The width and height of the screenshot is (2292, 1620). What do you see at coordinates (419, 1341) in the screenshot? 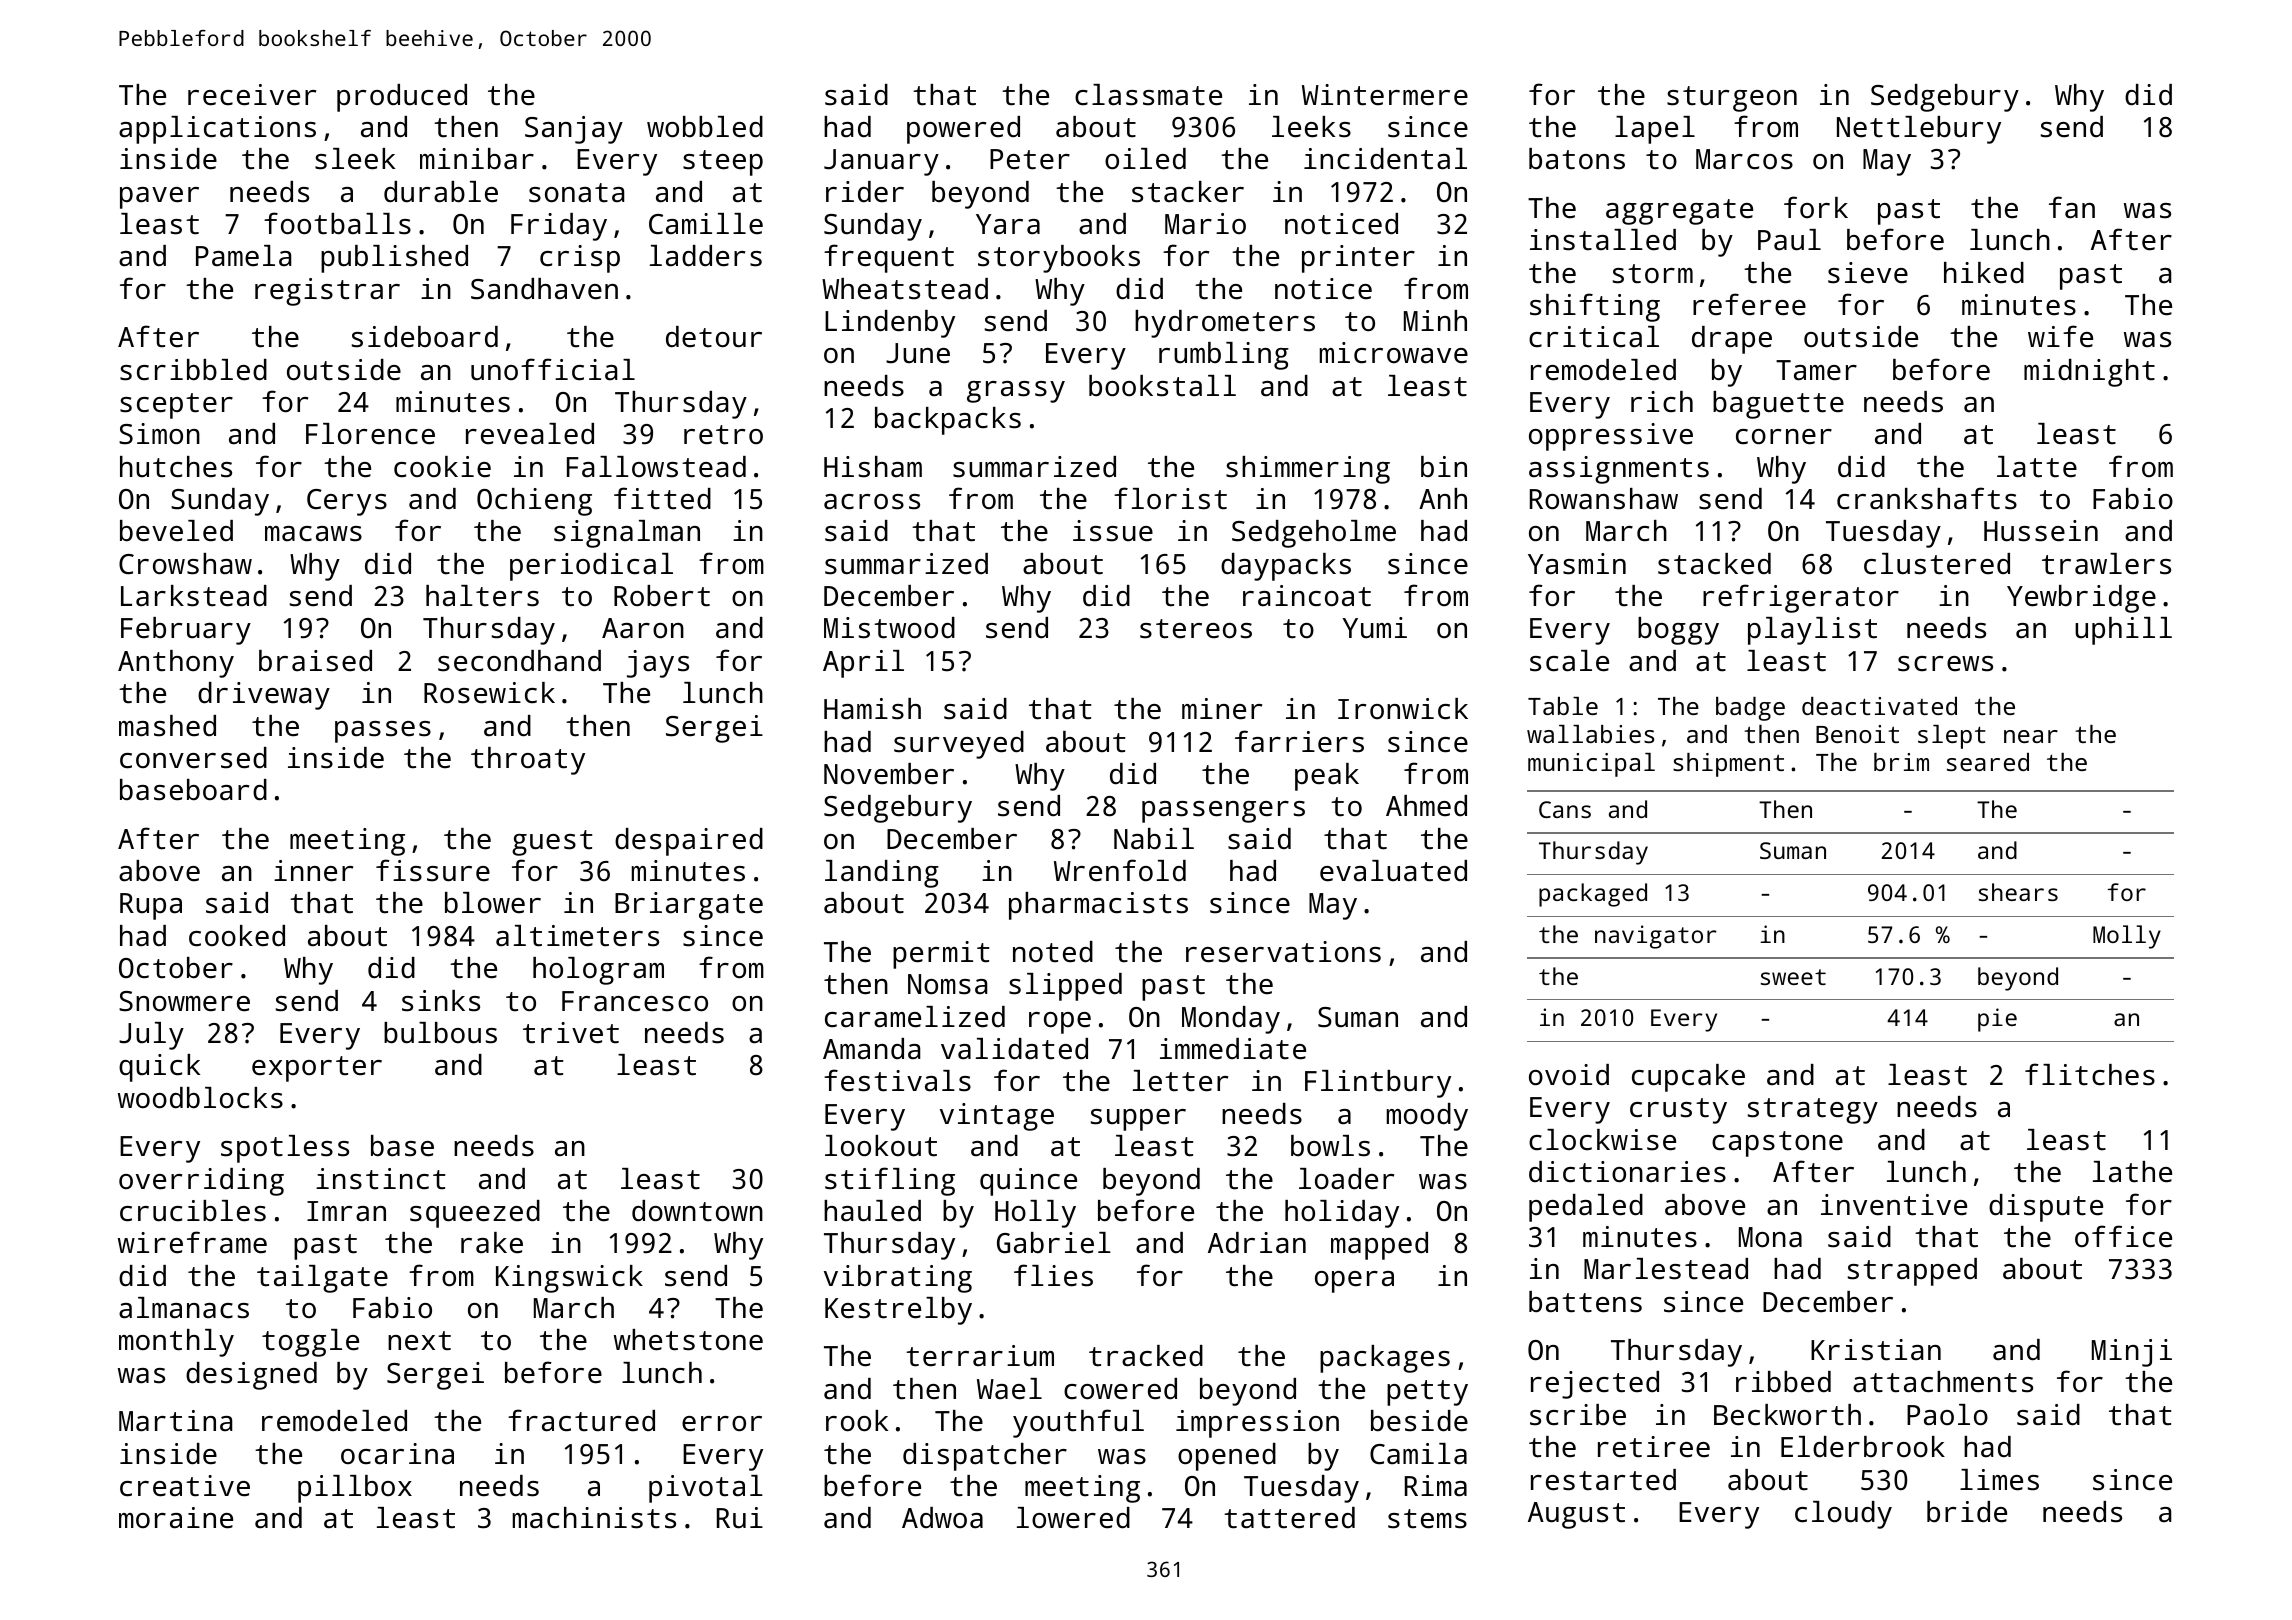
I see `next` at bounding box center [419, 1341].
